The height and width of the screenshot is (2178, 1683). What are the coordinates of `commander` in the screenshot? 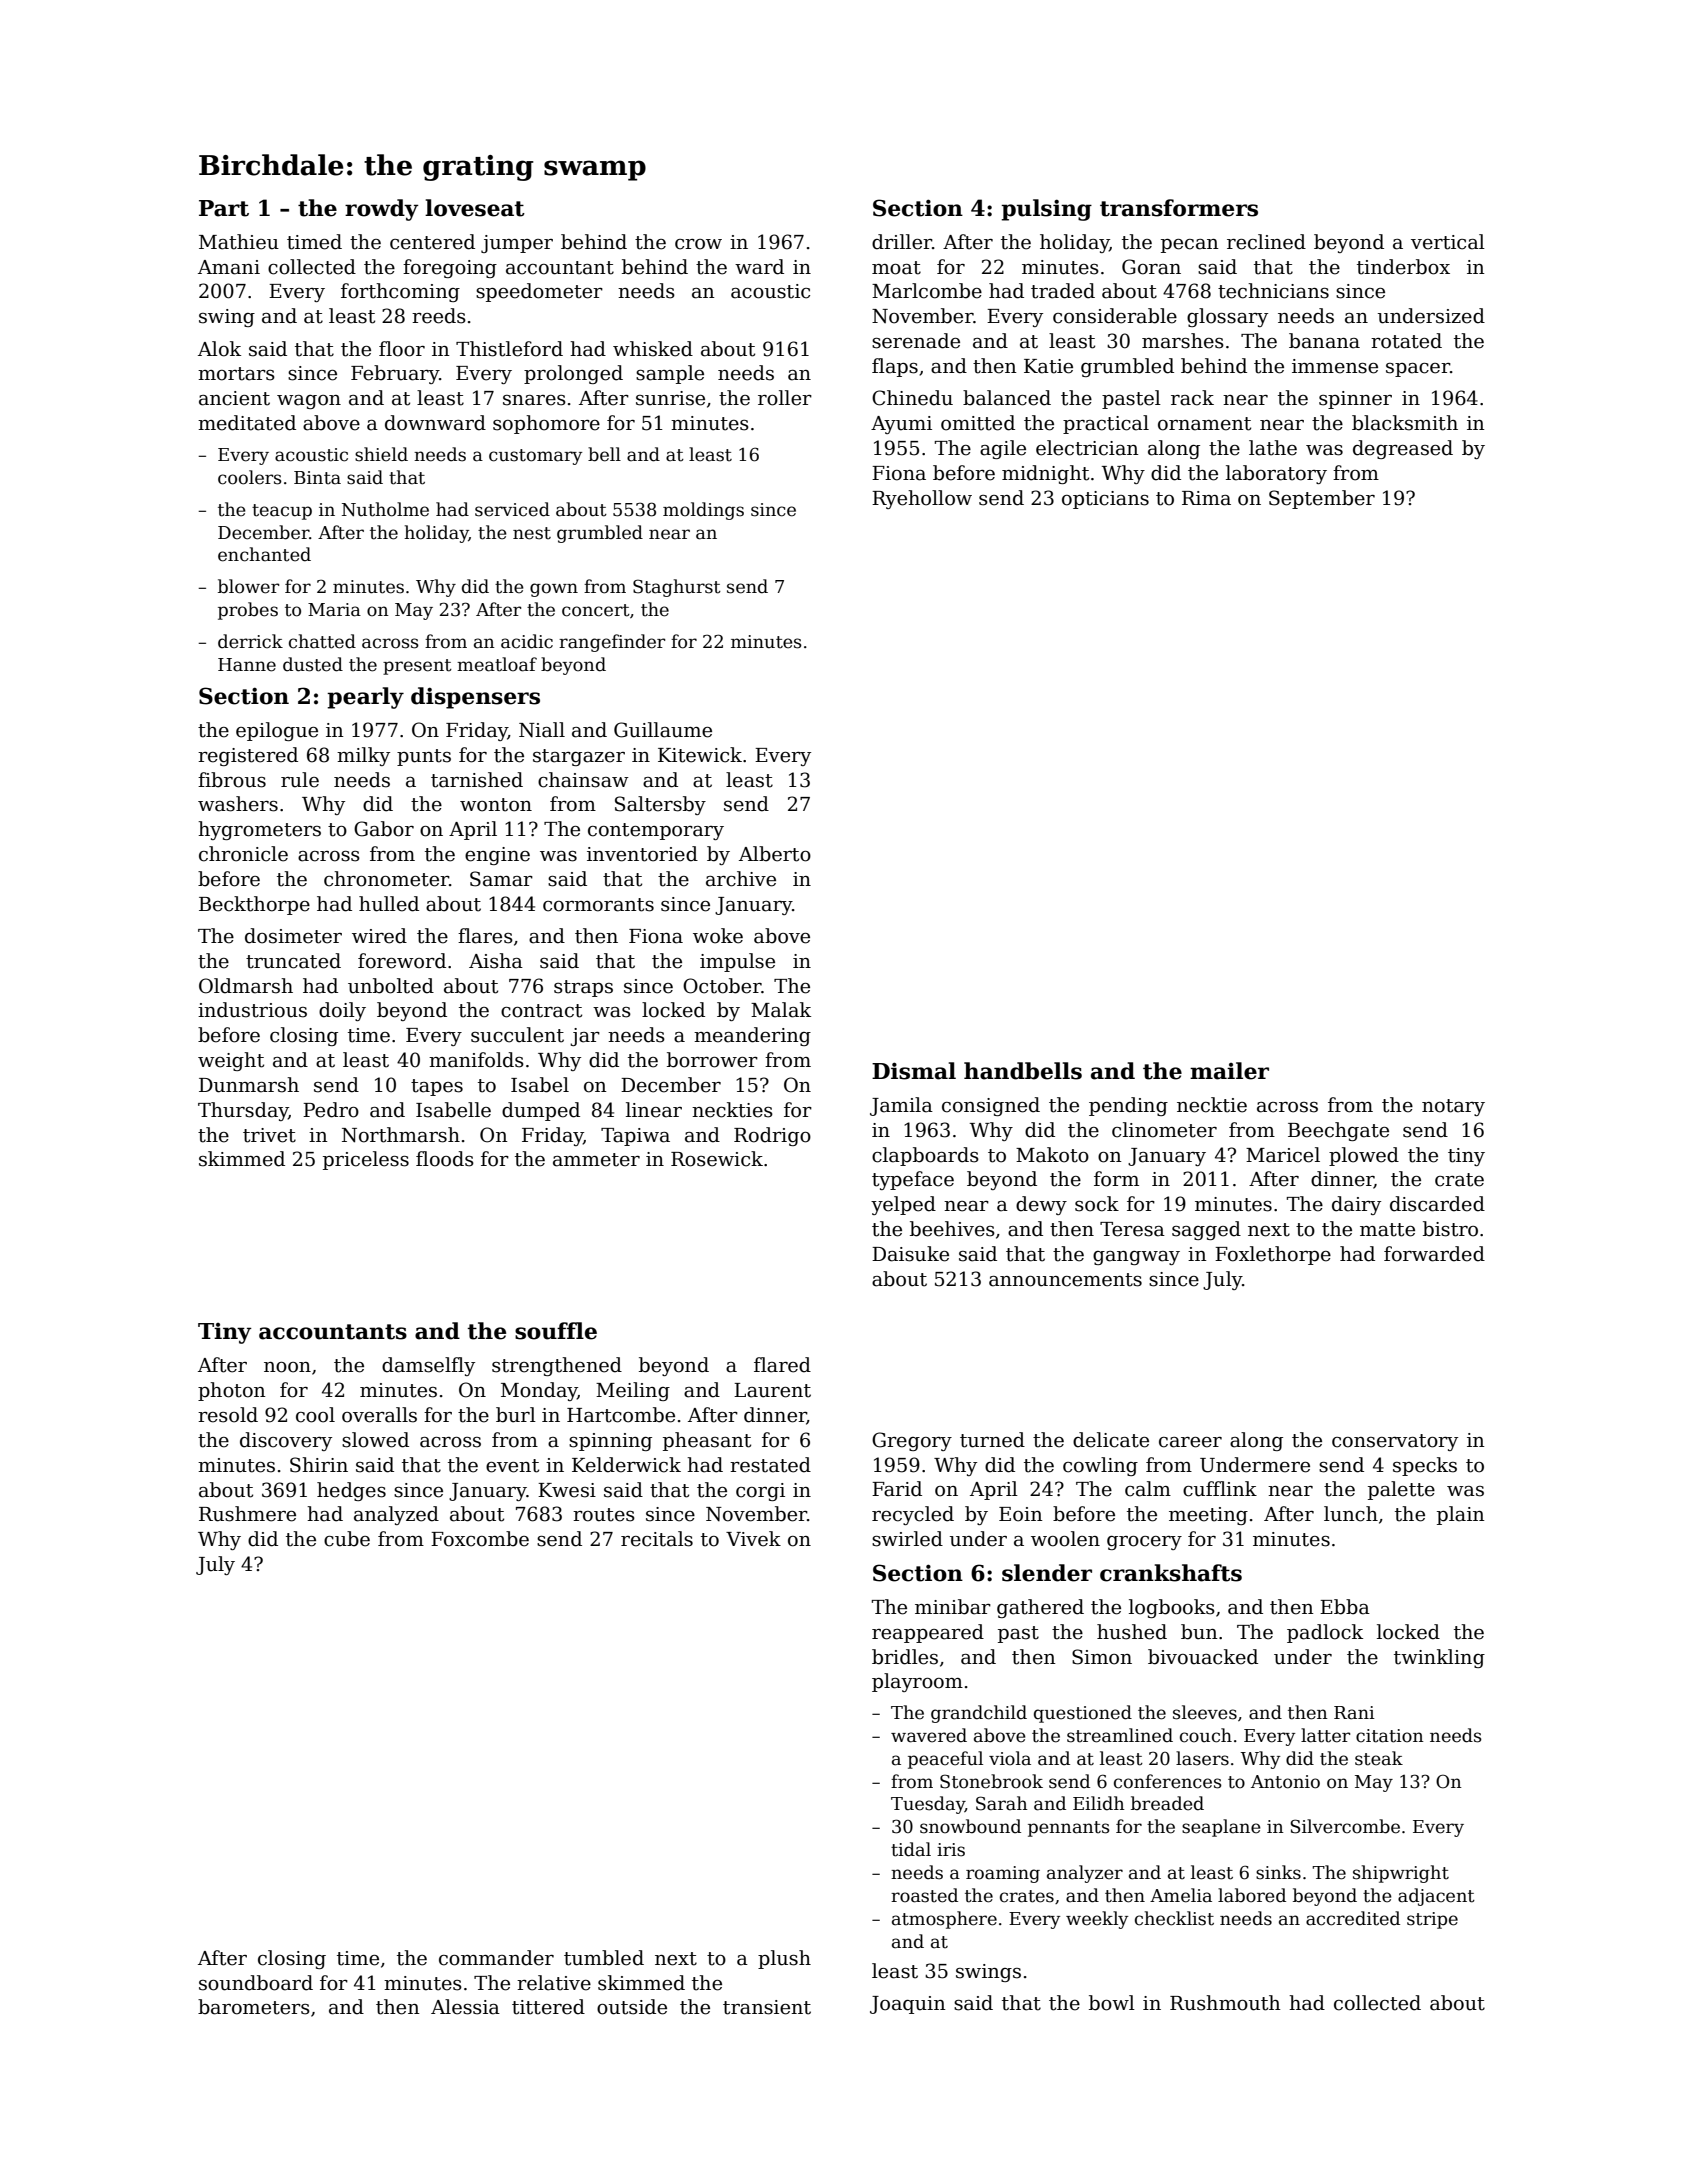 It's located at (496, 1958).
